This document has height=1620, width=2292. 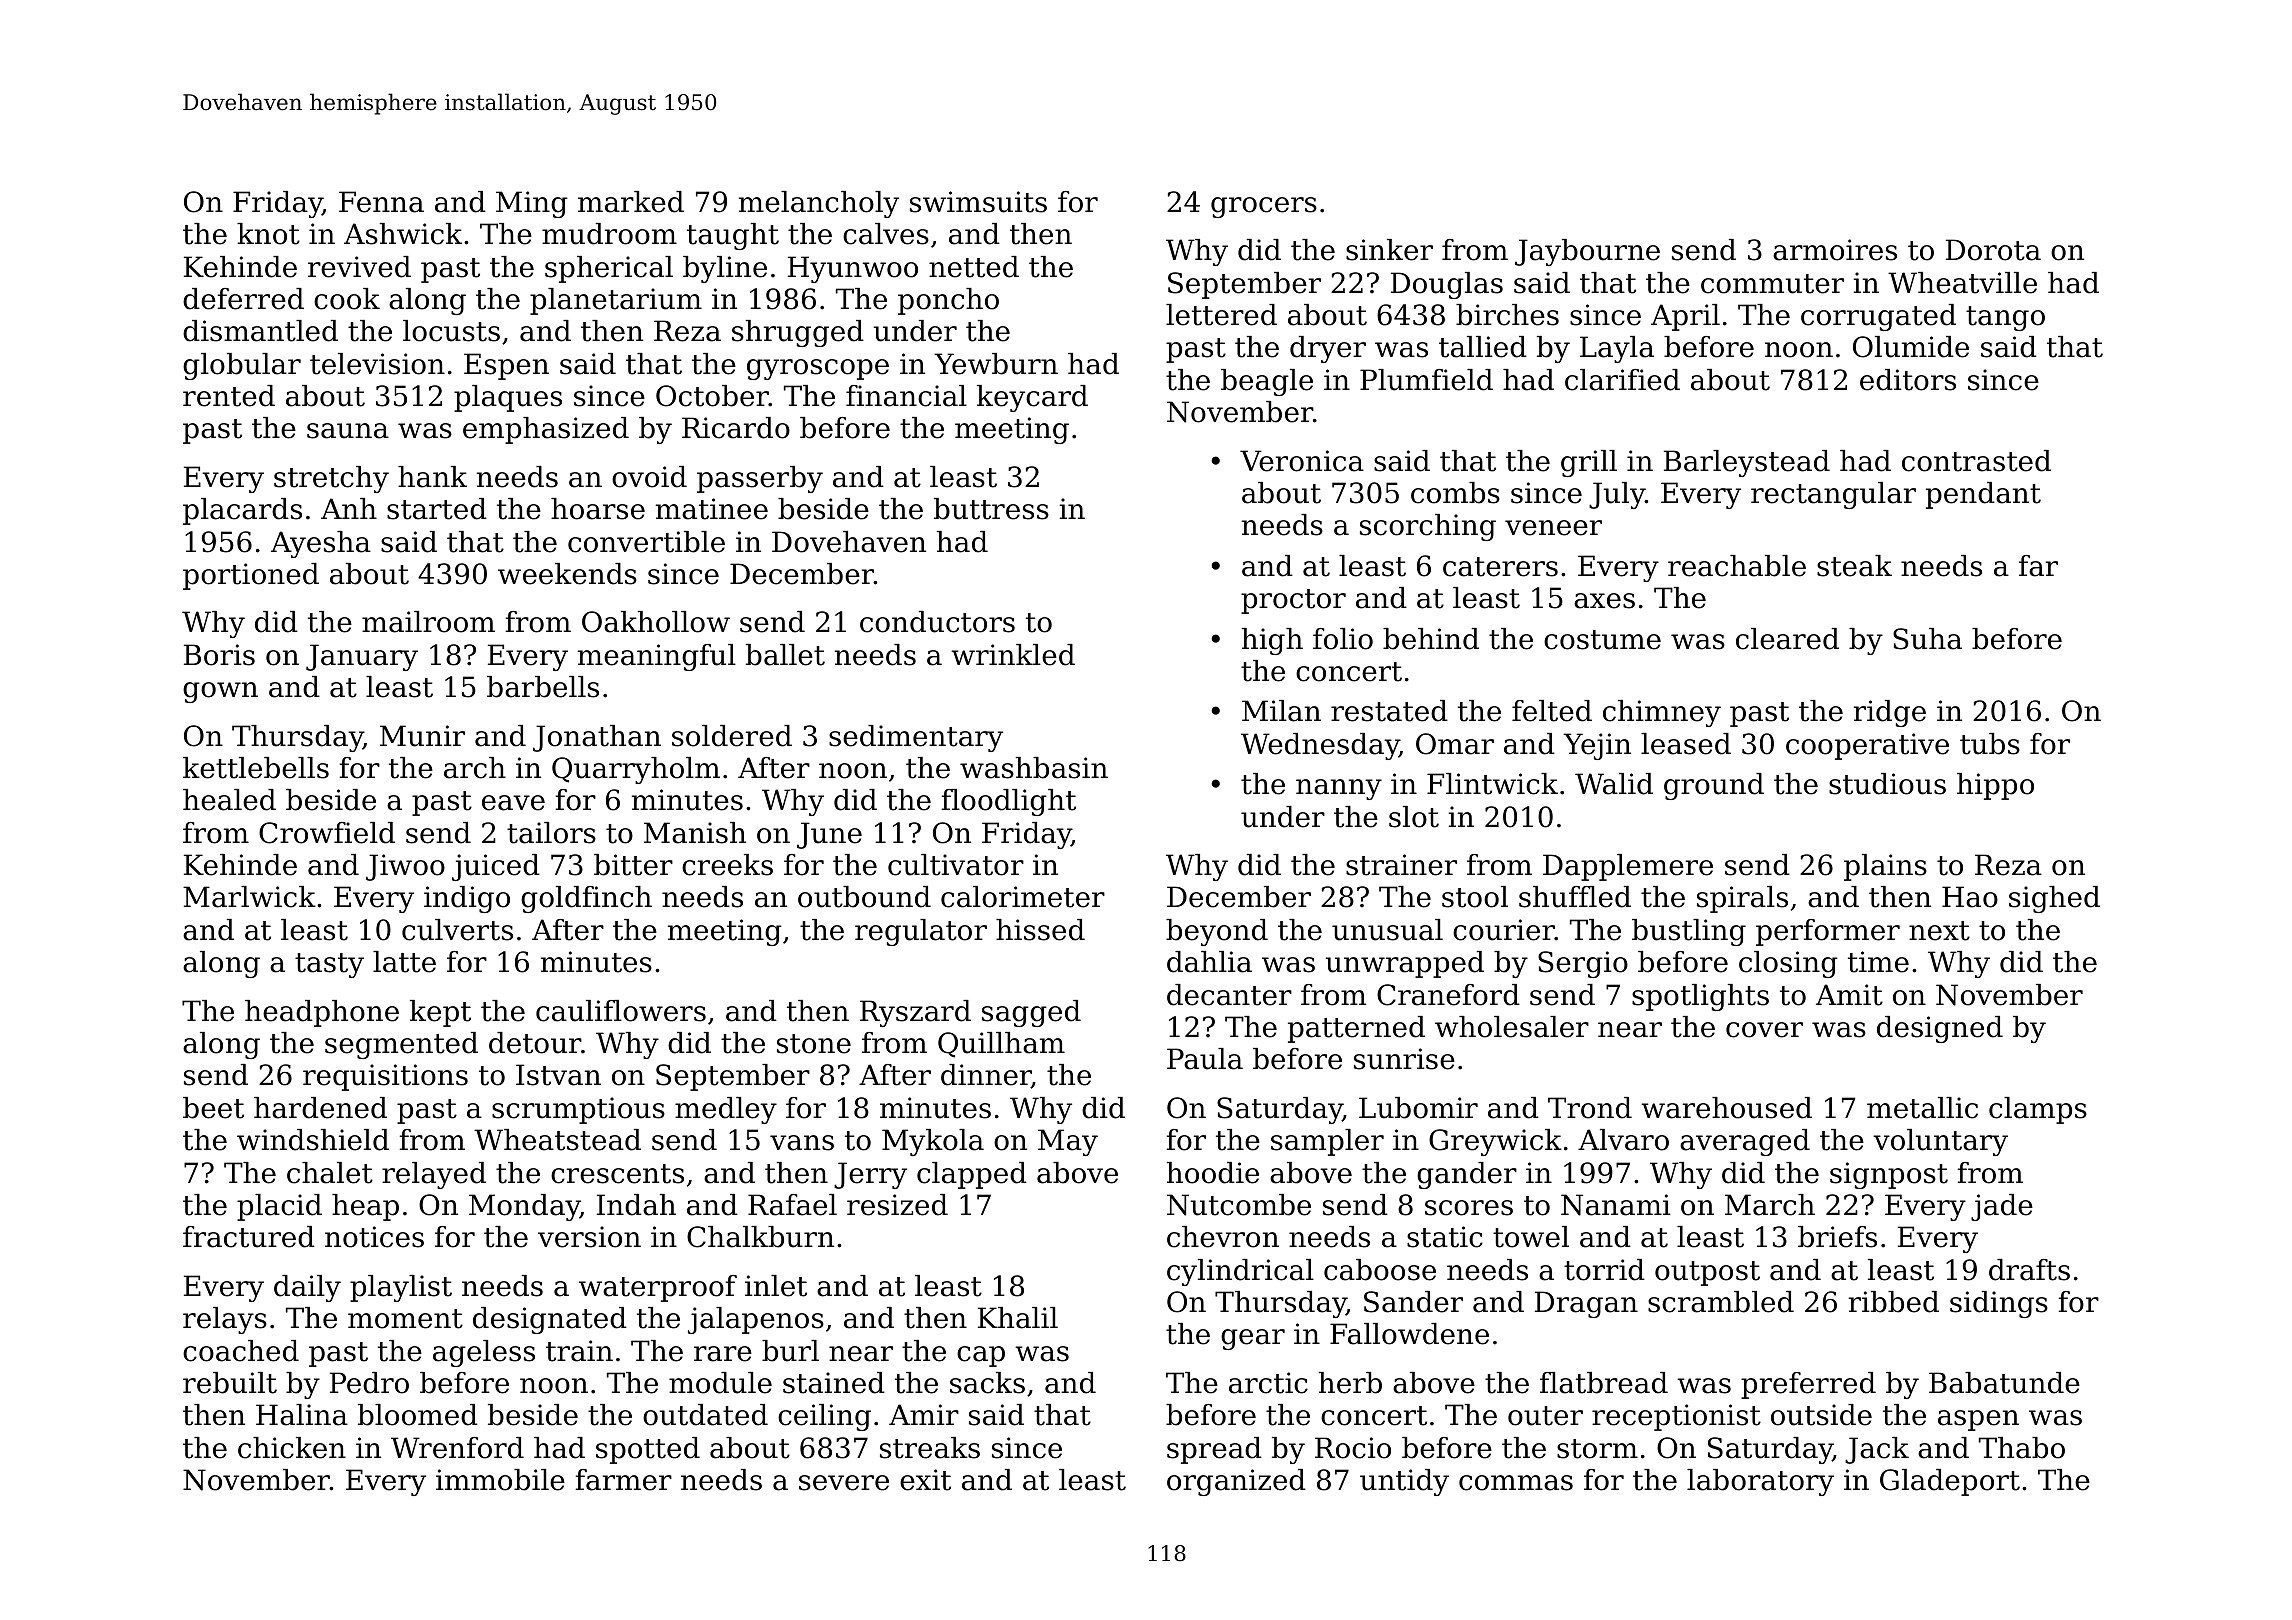 I want to click on organized, so click(x=1236, y=1482).
